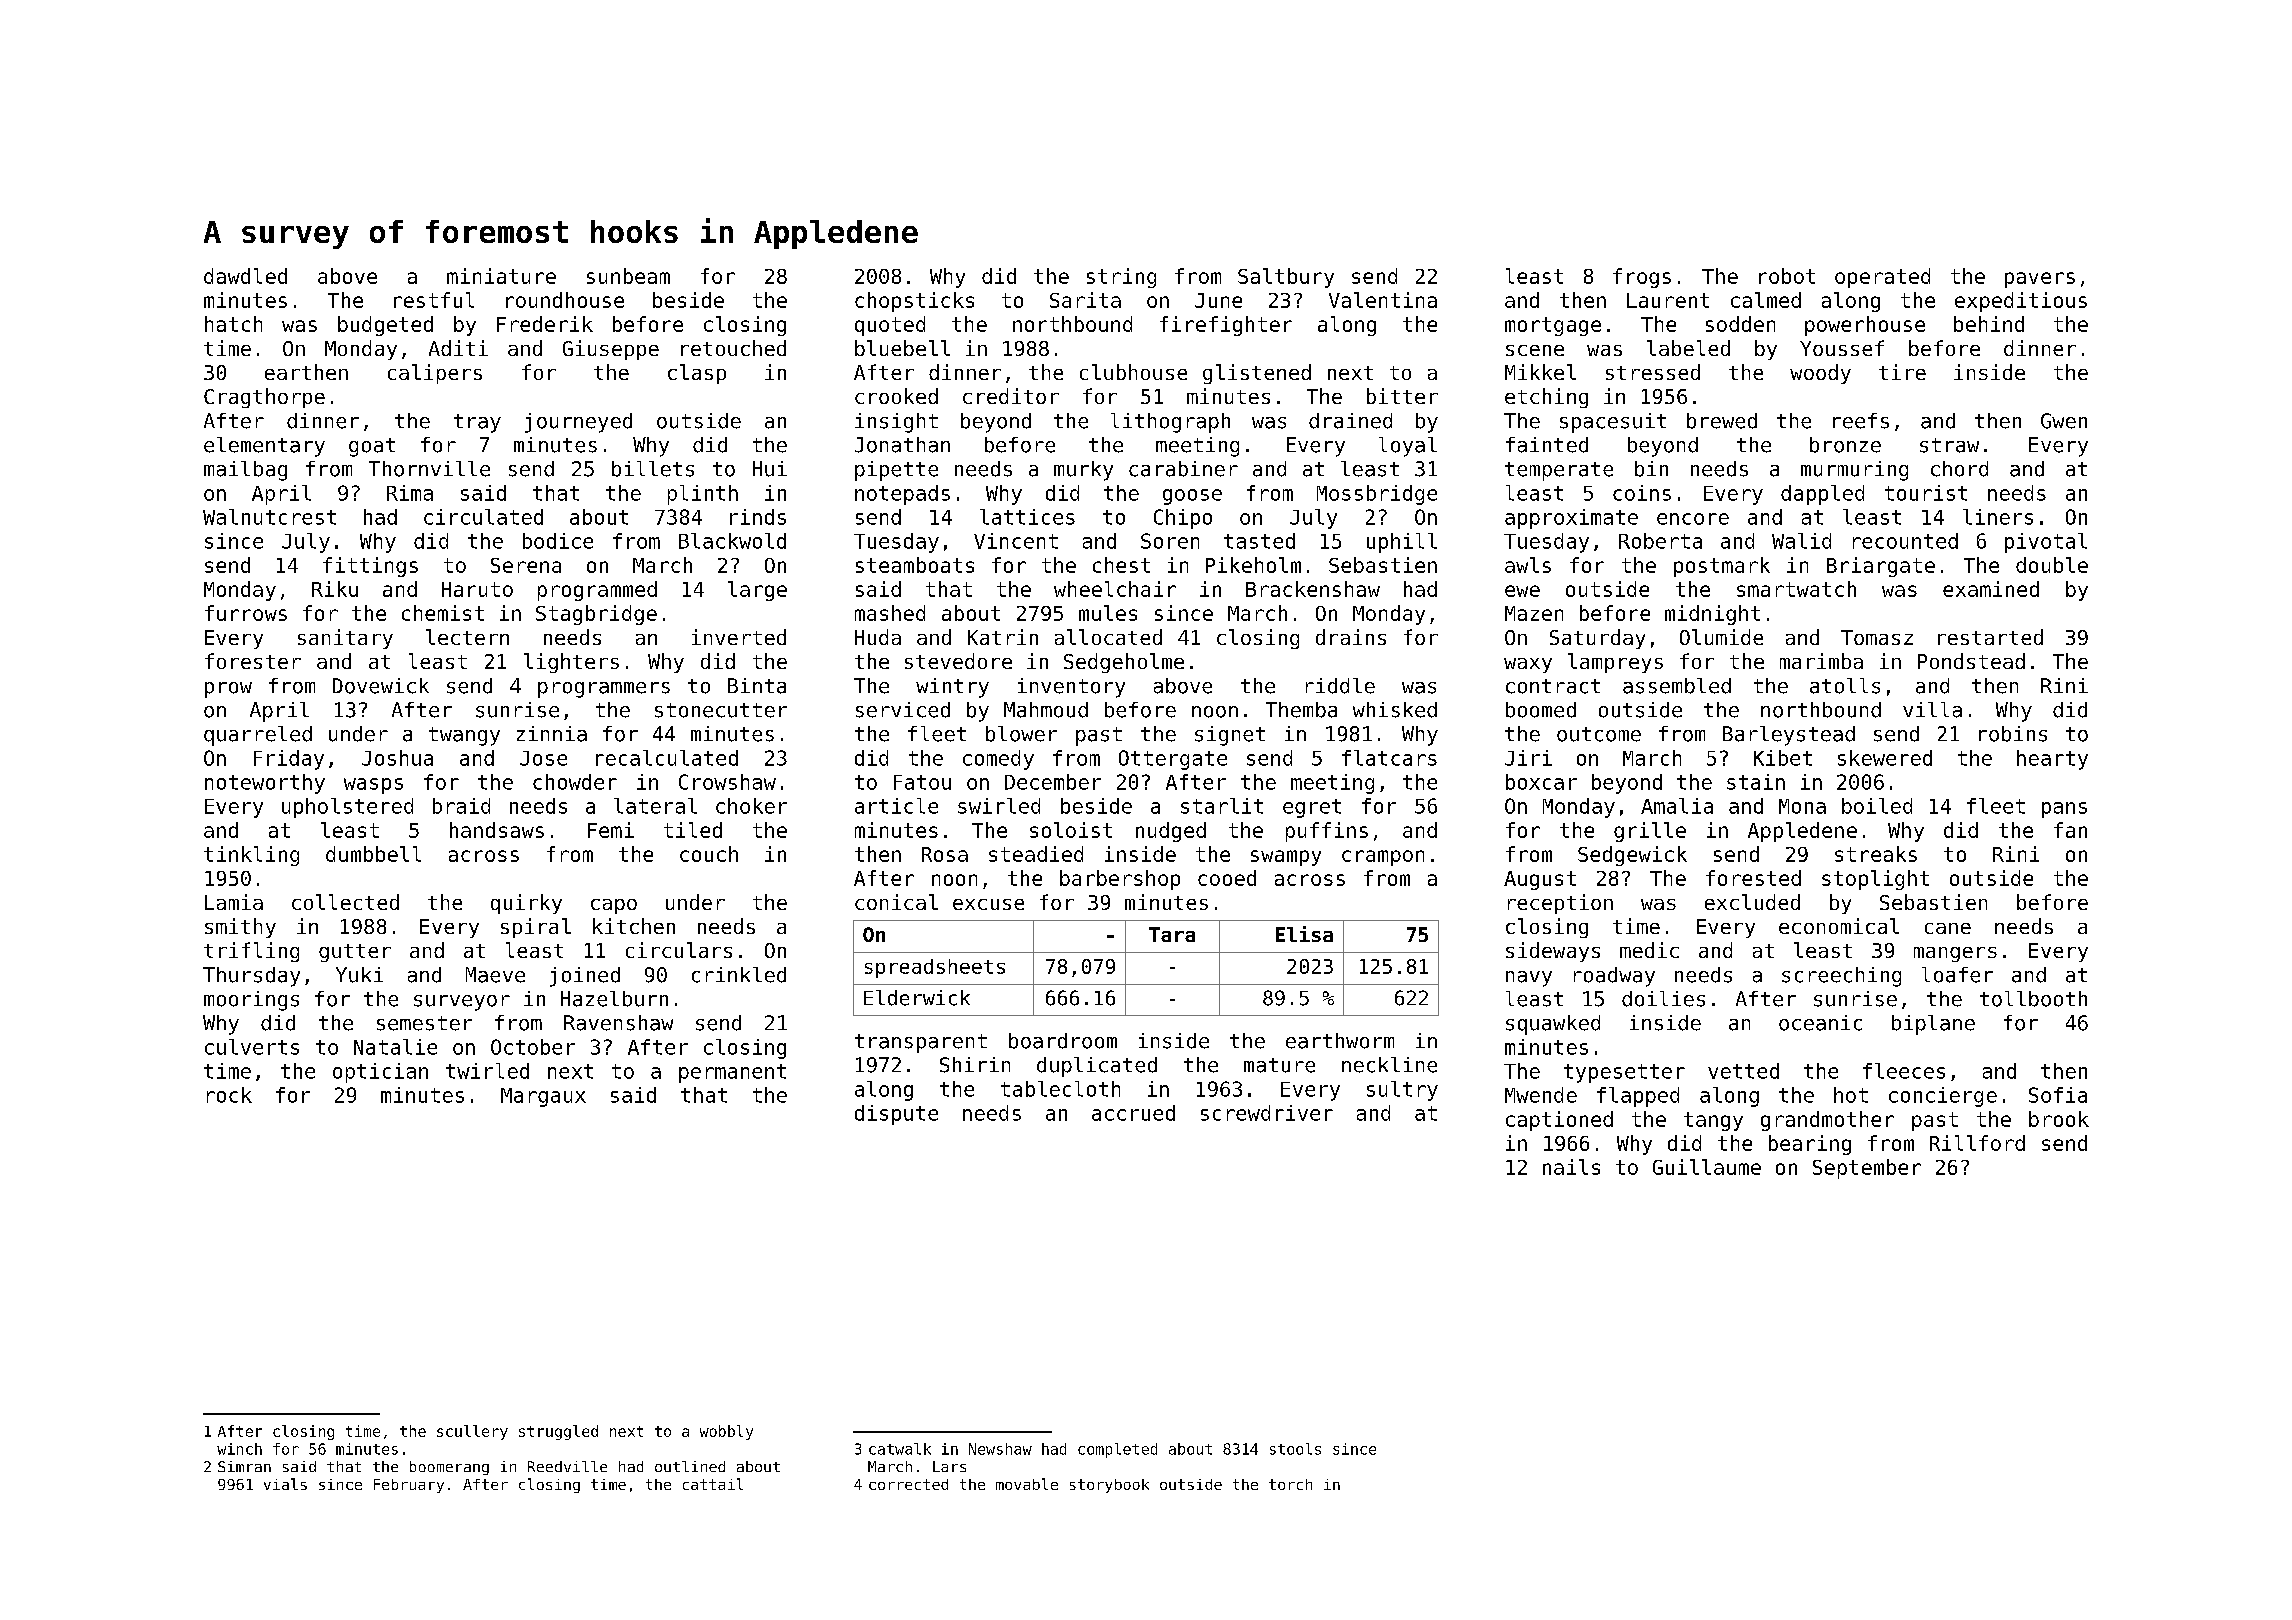 The width and height of the screenshot is (2292, 1620). I want to click on miniature, so click(501, 276).
